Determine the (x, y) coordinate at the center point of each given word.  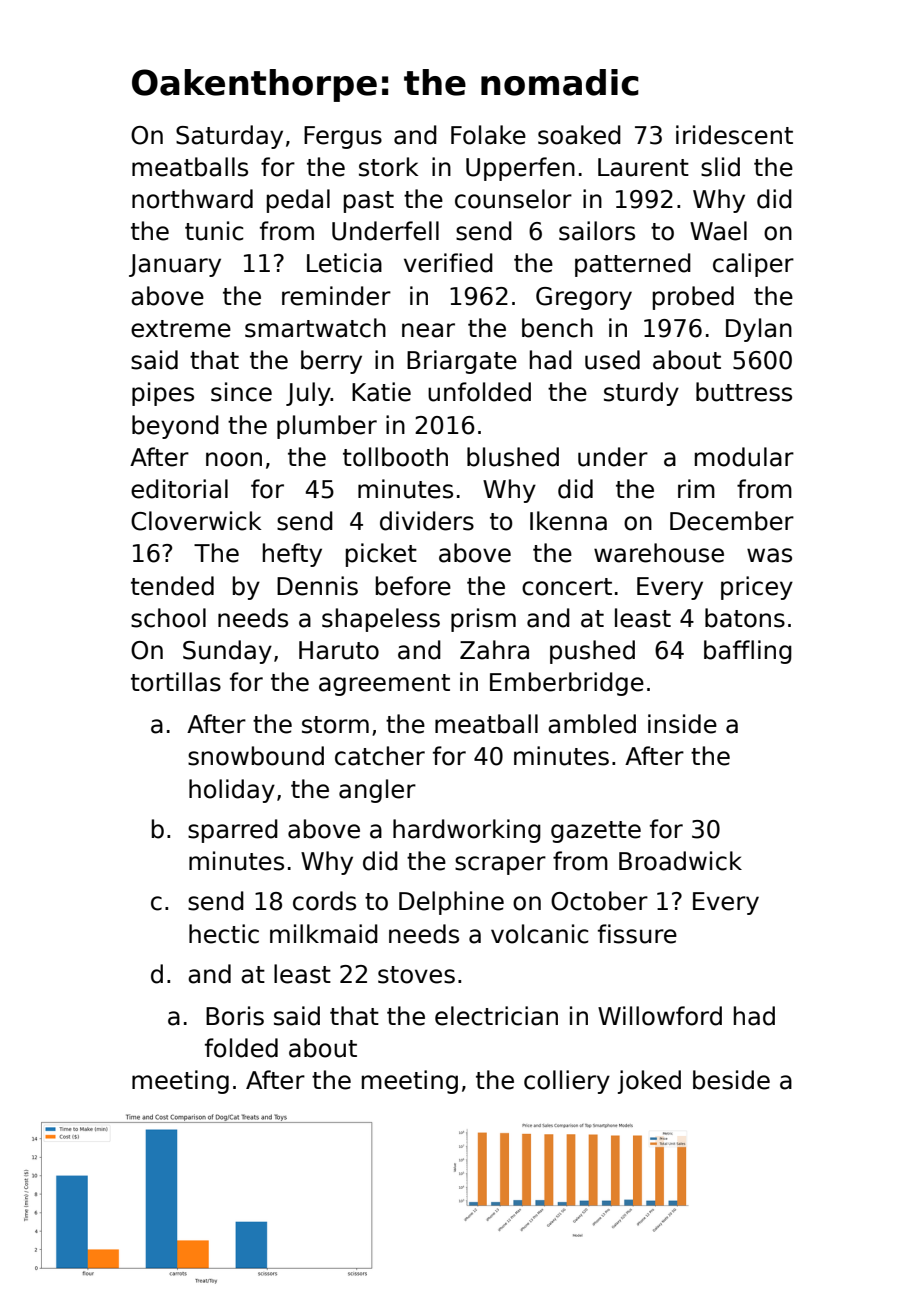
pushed (592, 652)
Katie (381, 392)
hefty (292, 555)
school (168, 618)
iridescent (734, 135)
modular (744, 457)
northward (192, 199)
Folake (488, 135)
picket (381, 555)
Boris (235, 1016)
